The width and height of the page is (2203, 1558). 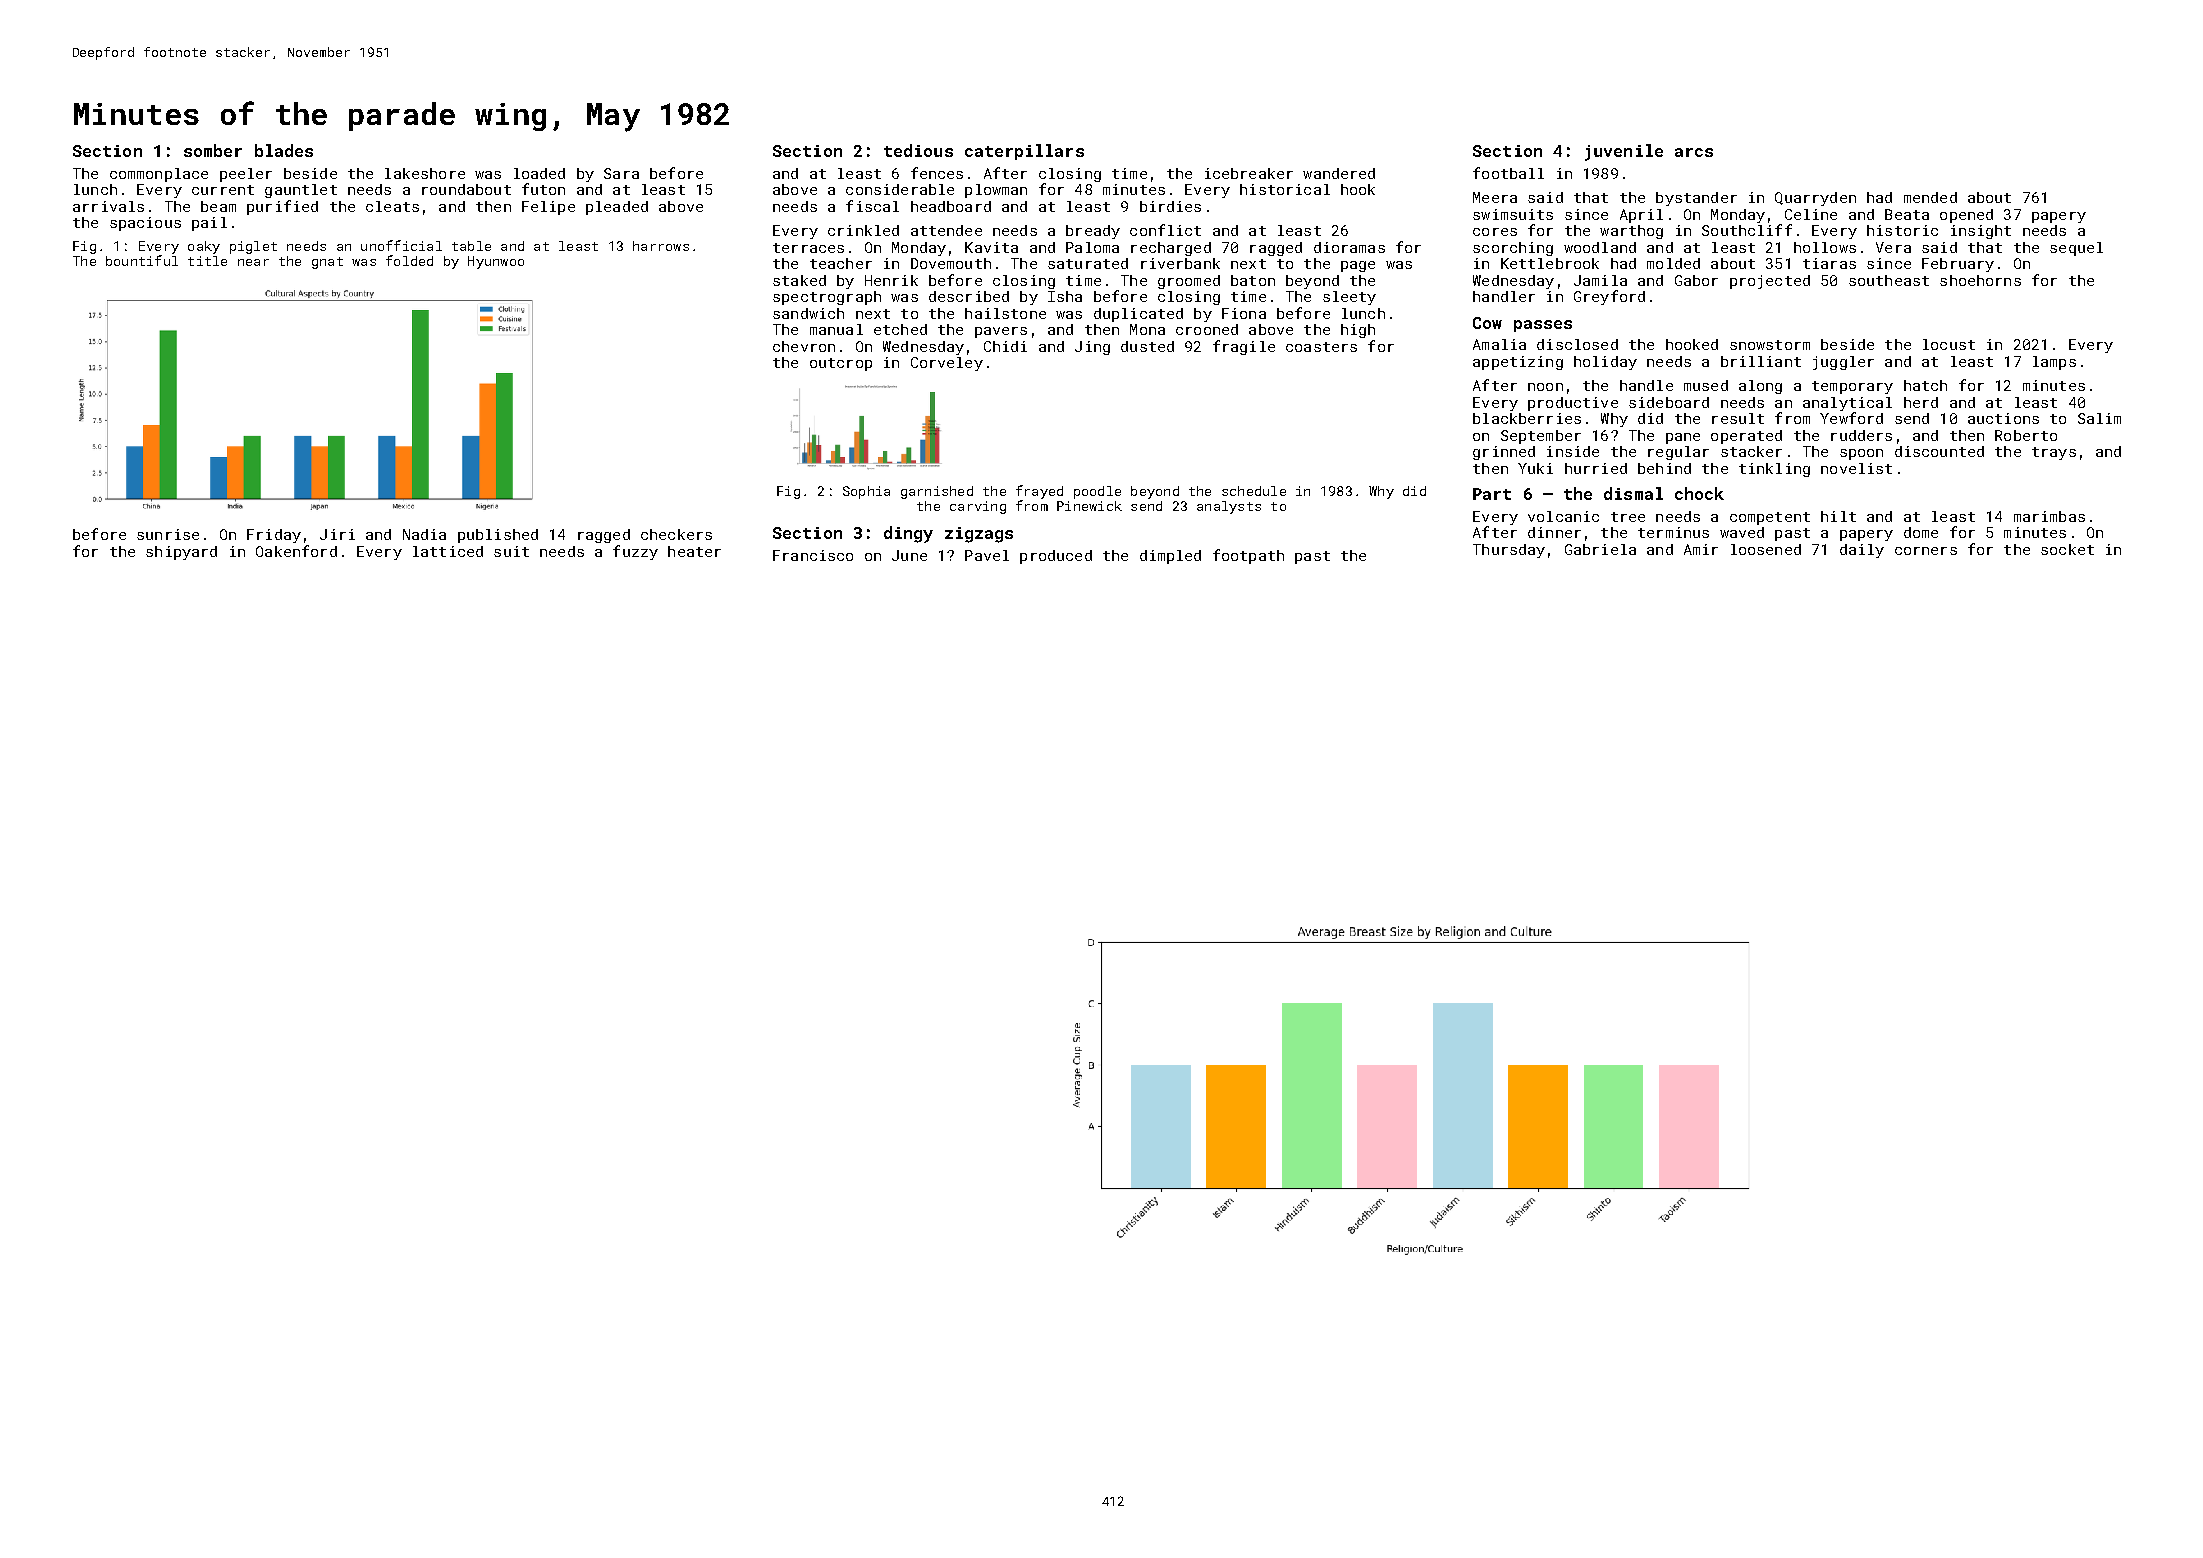 What do you see at coordinates (918, 150) in the page?
I see `tedious` at bounding box center [918, 150].
